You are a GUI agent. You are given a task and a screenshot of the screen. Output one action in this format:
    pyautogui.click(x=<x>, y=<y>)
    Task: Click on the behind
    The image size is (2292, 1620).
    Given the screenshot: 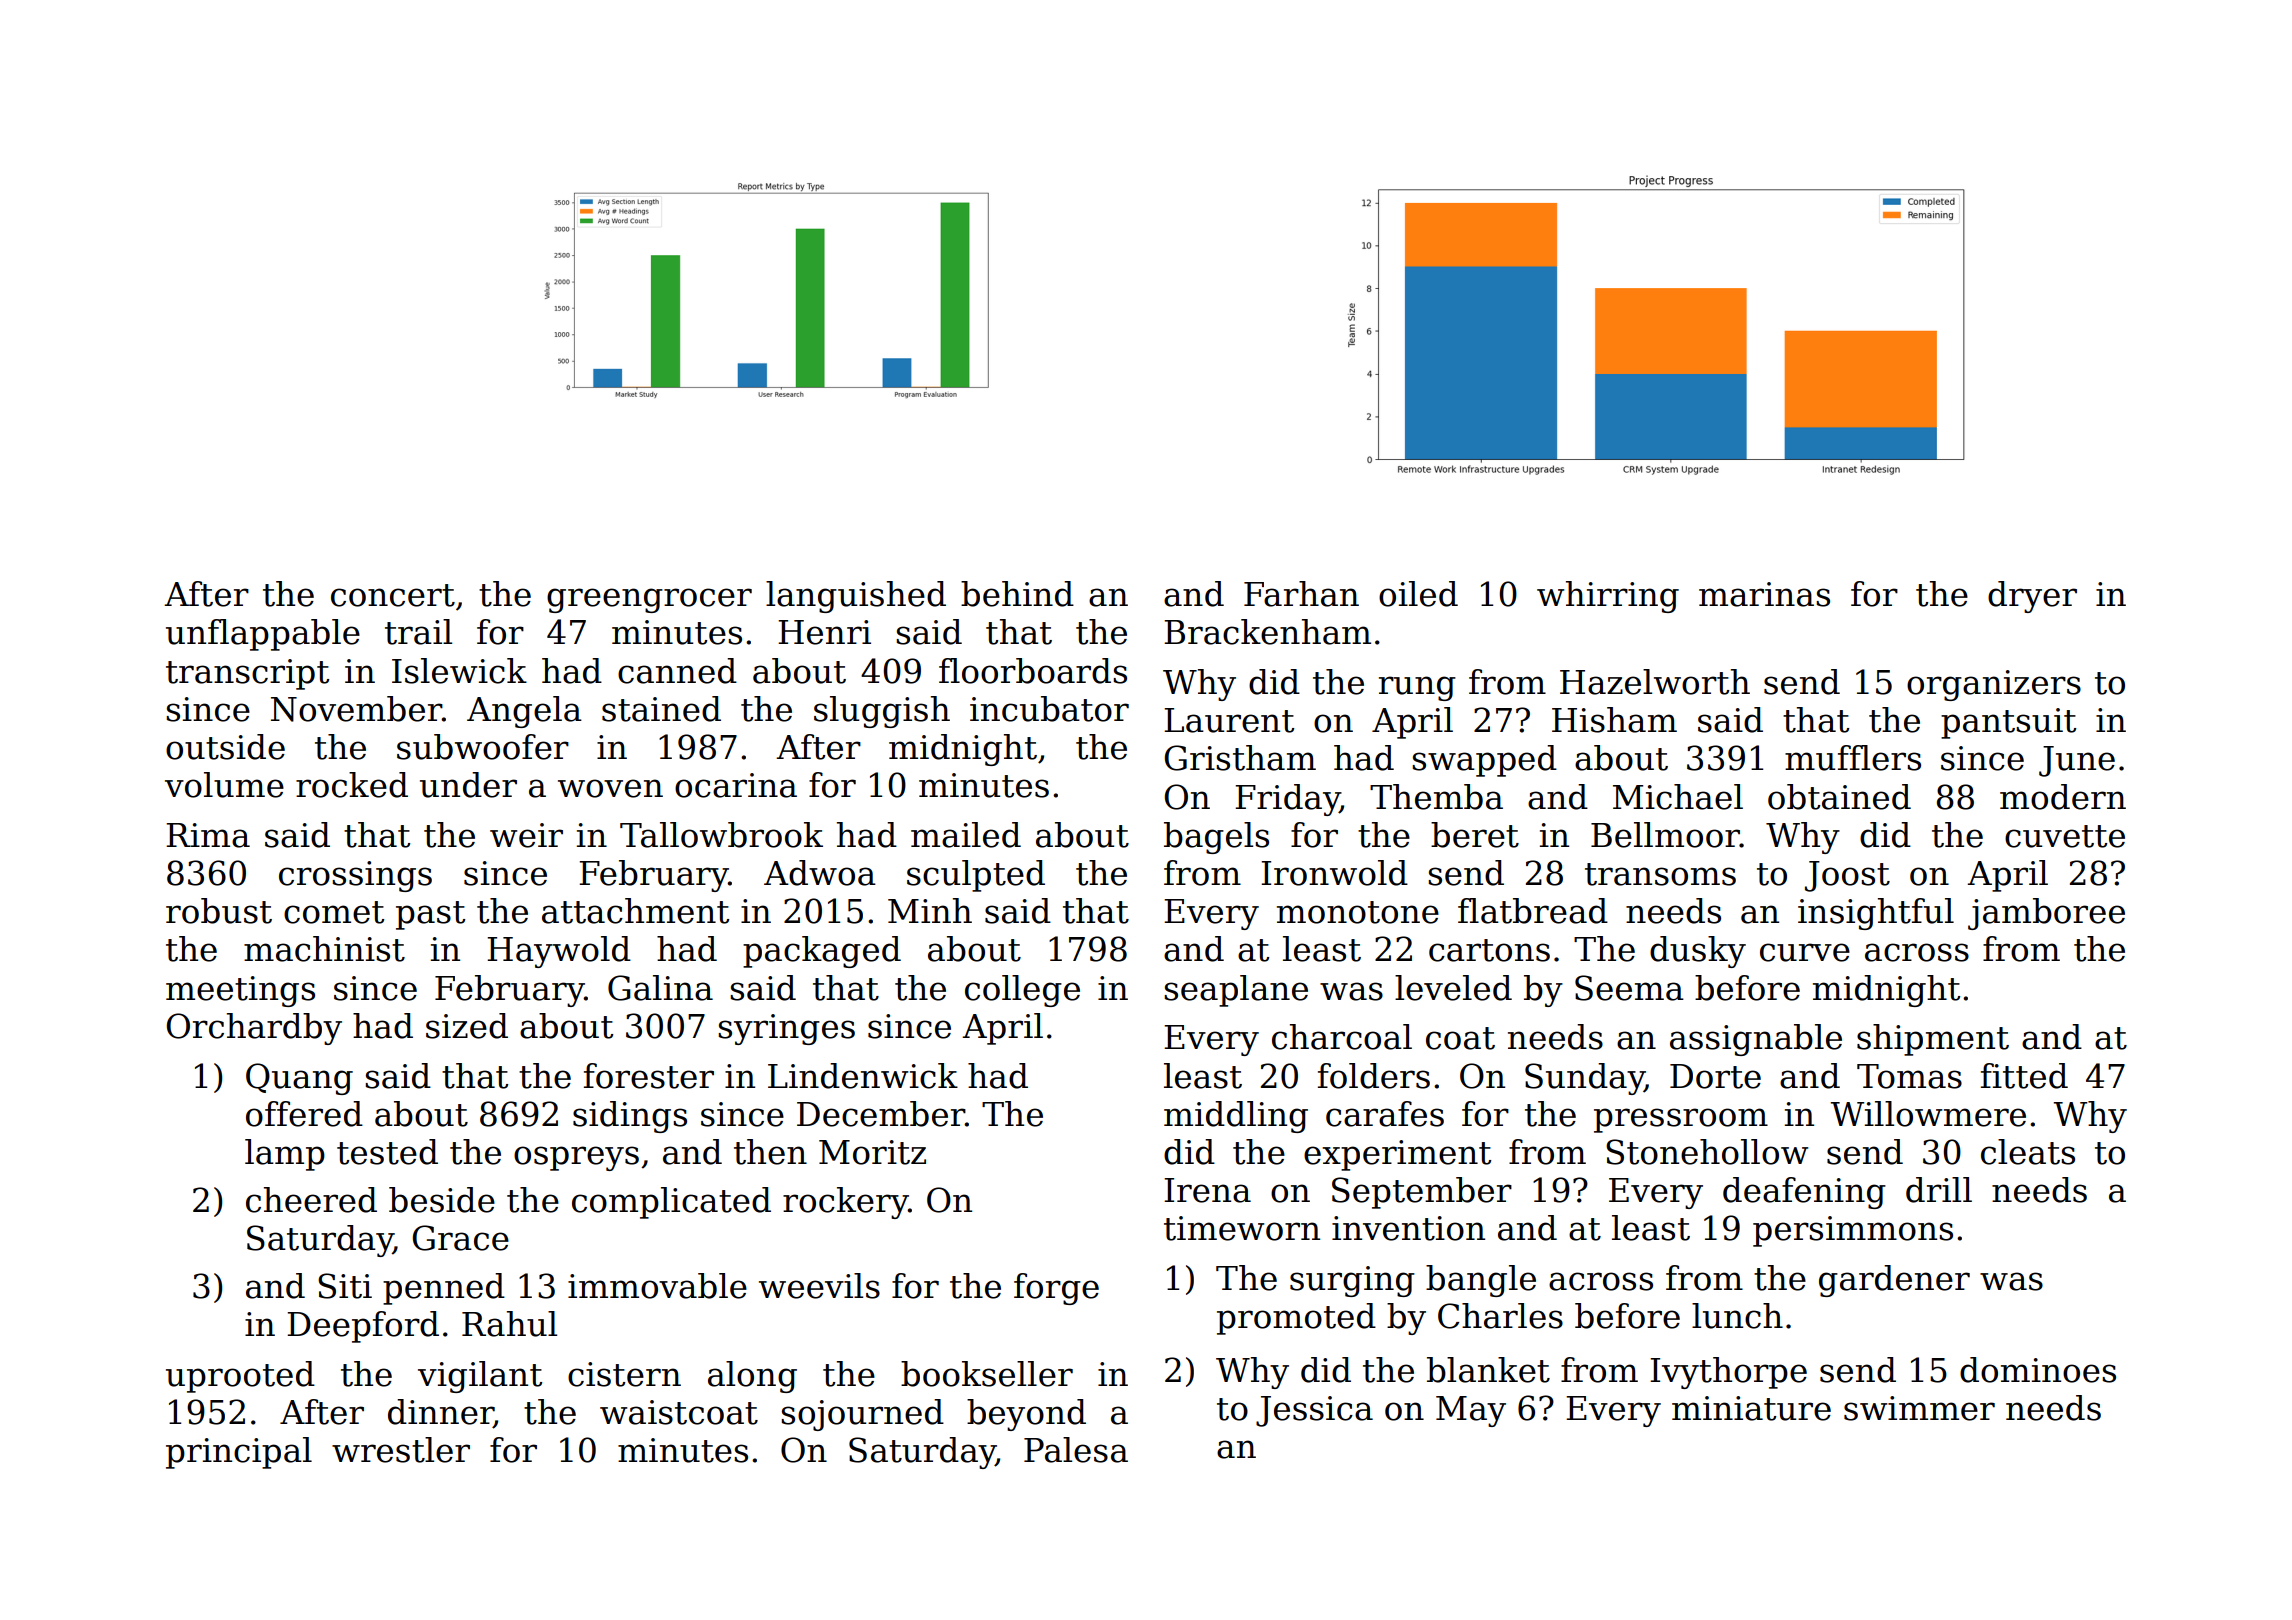 What is the action you would take?
    pyautogui.click(x=1017, y=594)
